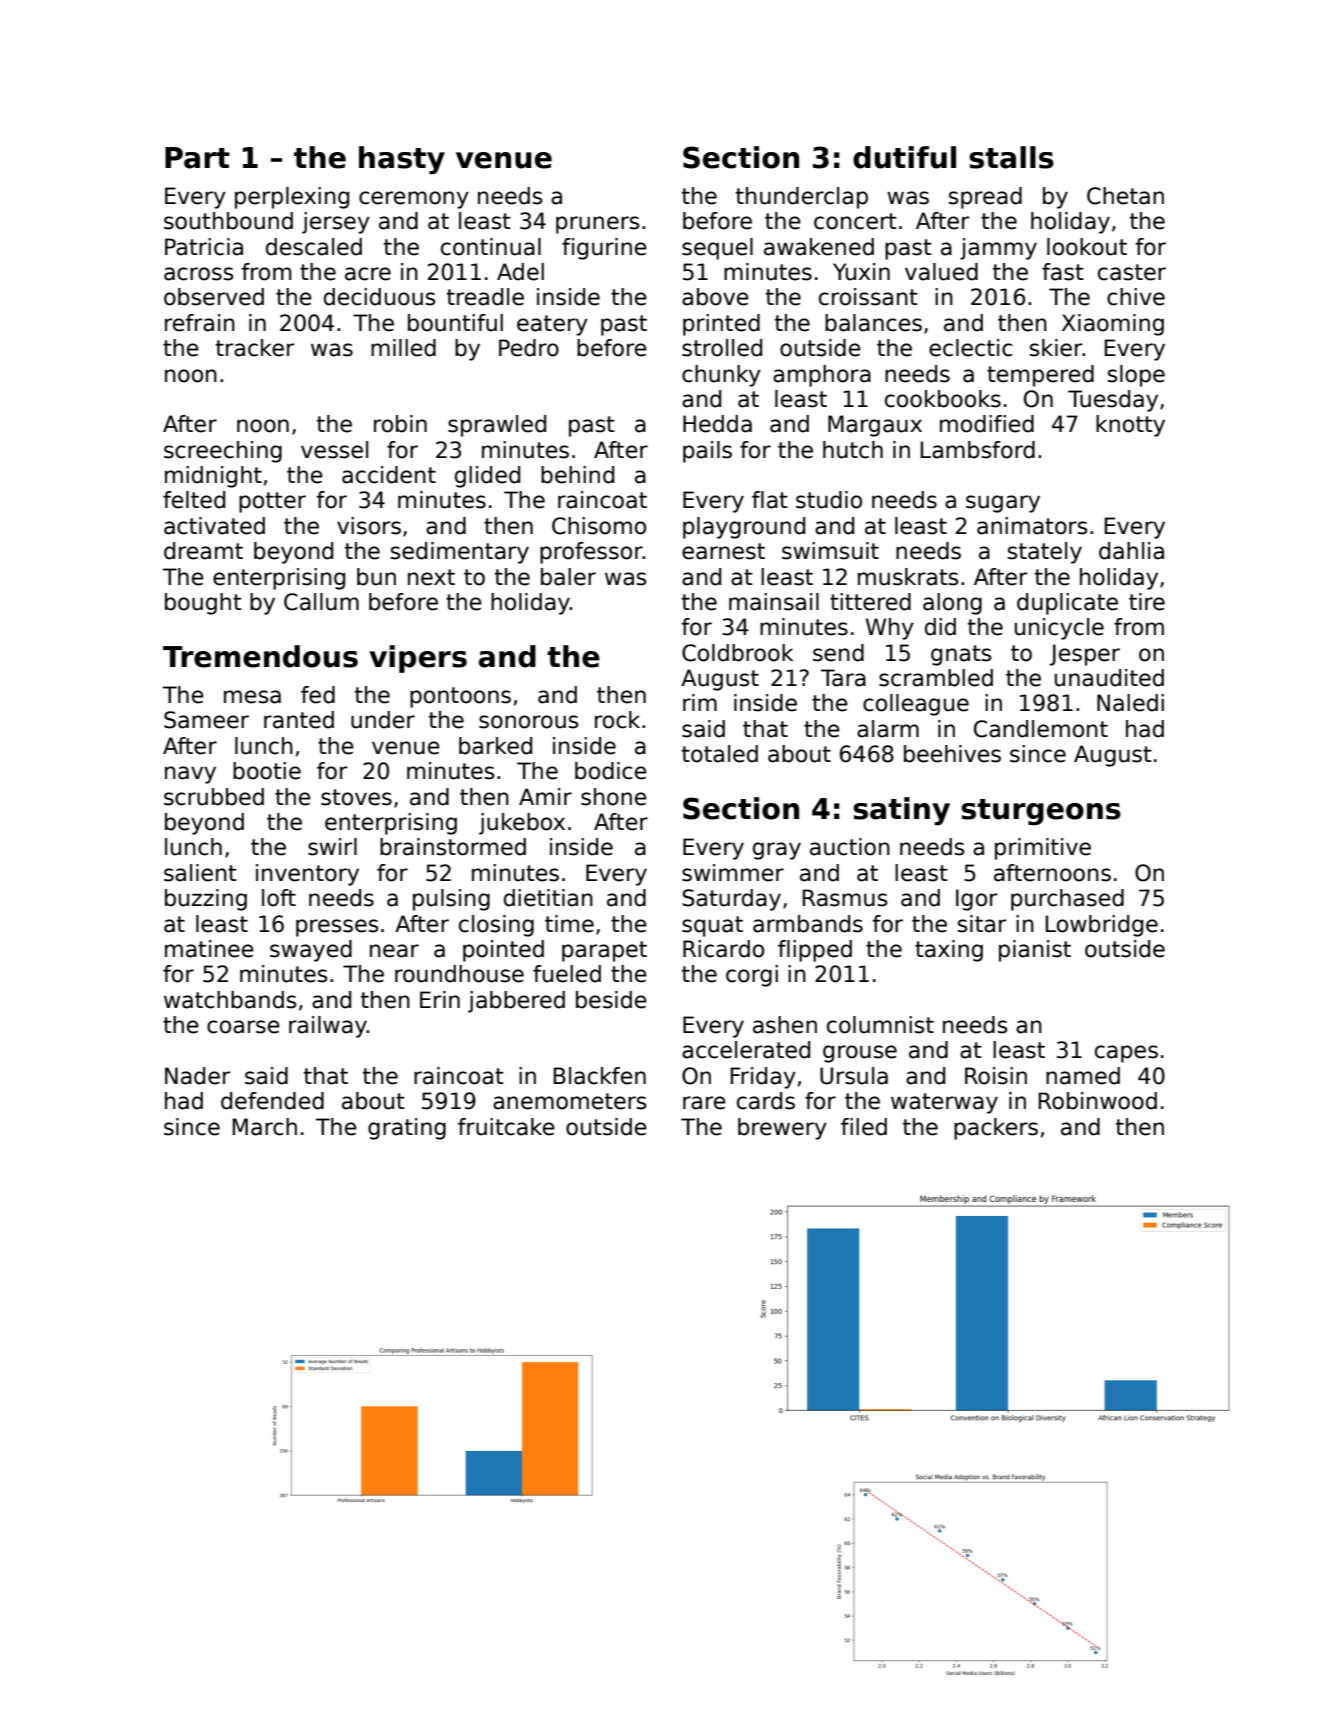 This image has height=1720, width=1329. What do you see at coordinates (199, 274) in the image?
I see `across` at bounding box center [199, 274].
